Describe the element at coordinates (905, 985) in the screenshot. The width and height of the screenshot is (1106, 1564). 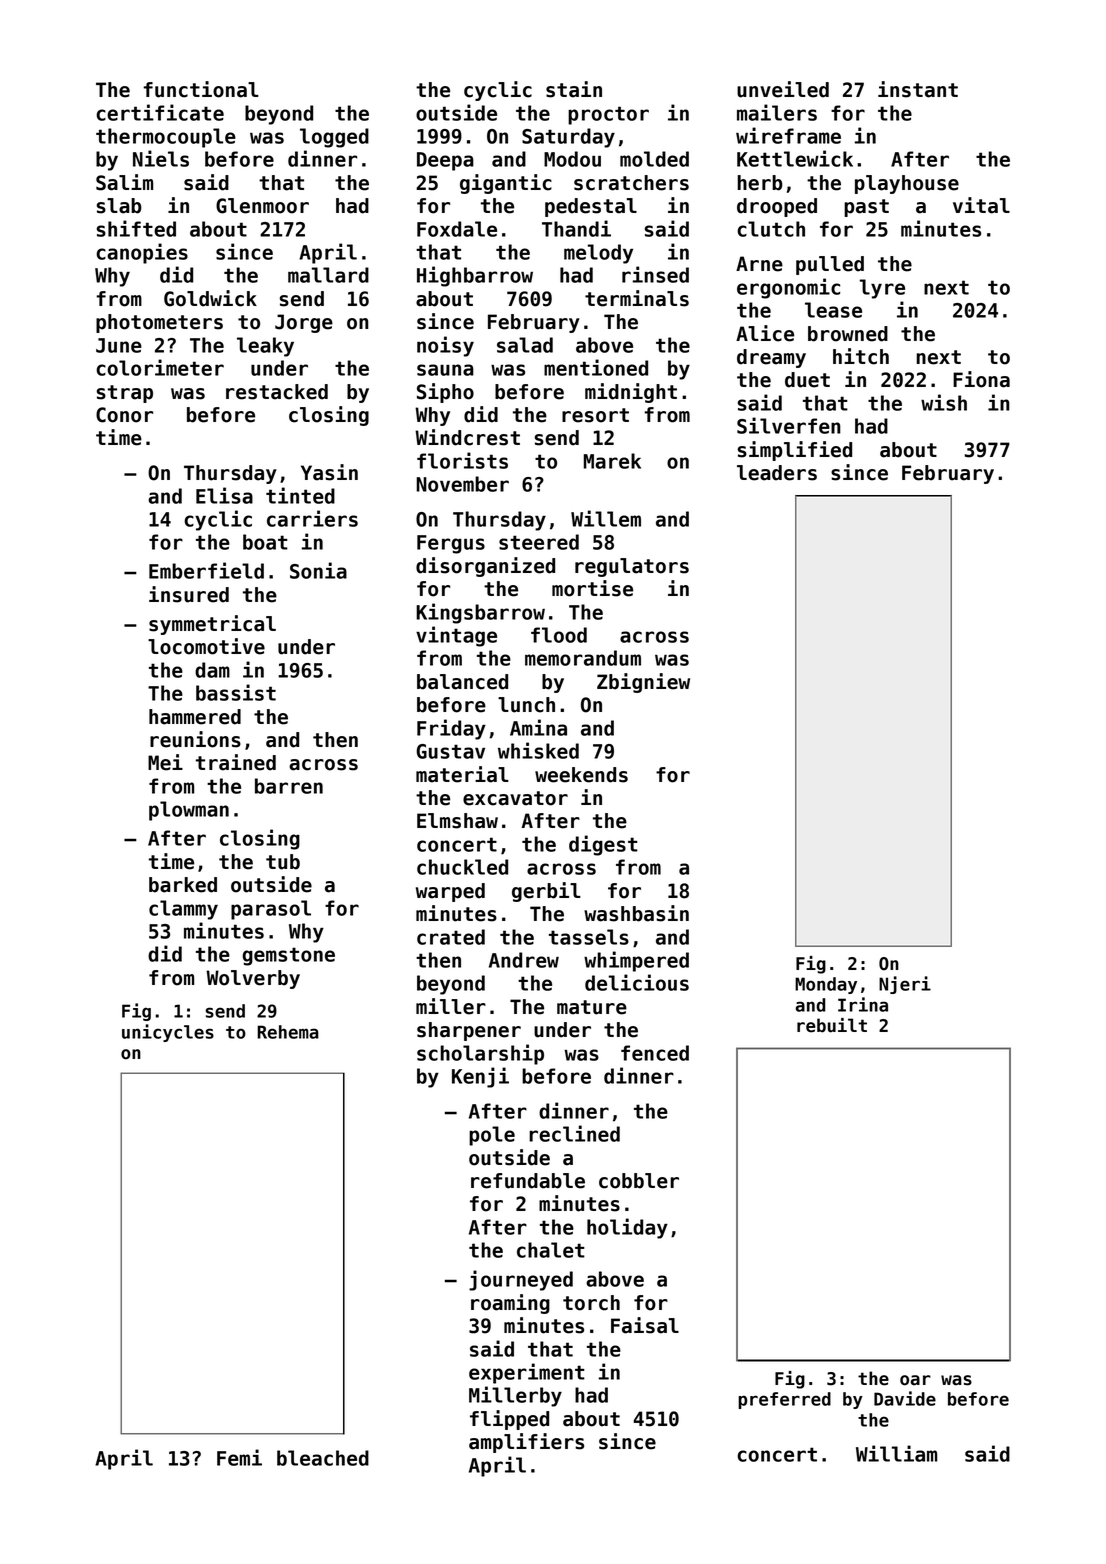
I see `Njeri` at that location.
